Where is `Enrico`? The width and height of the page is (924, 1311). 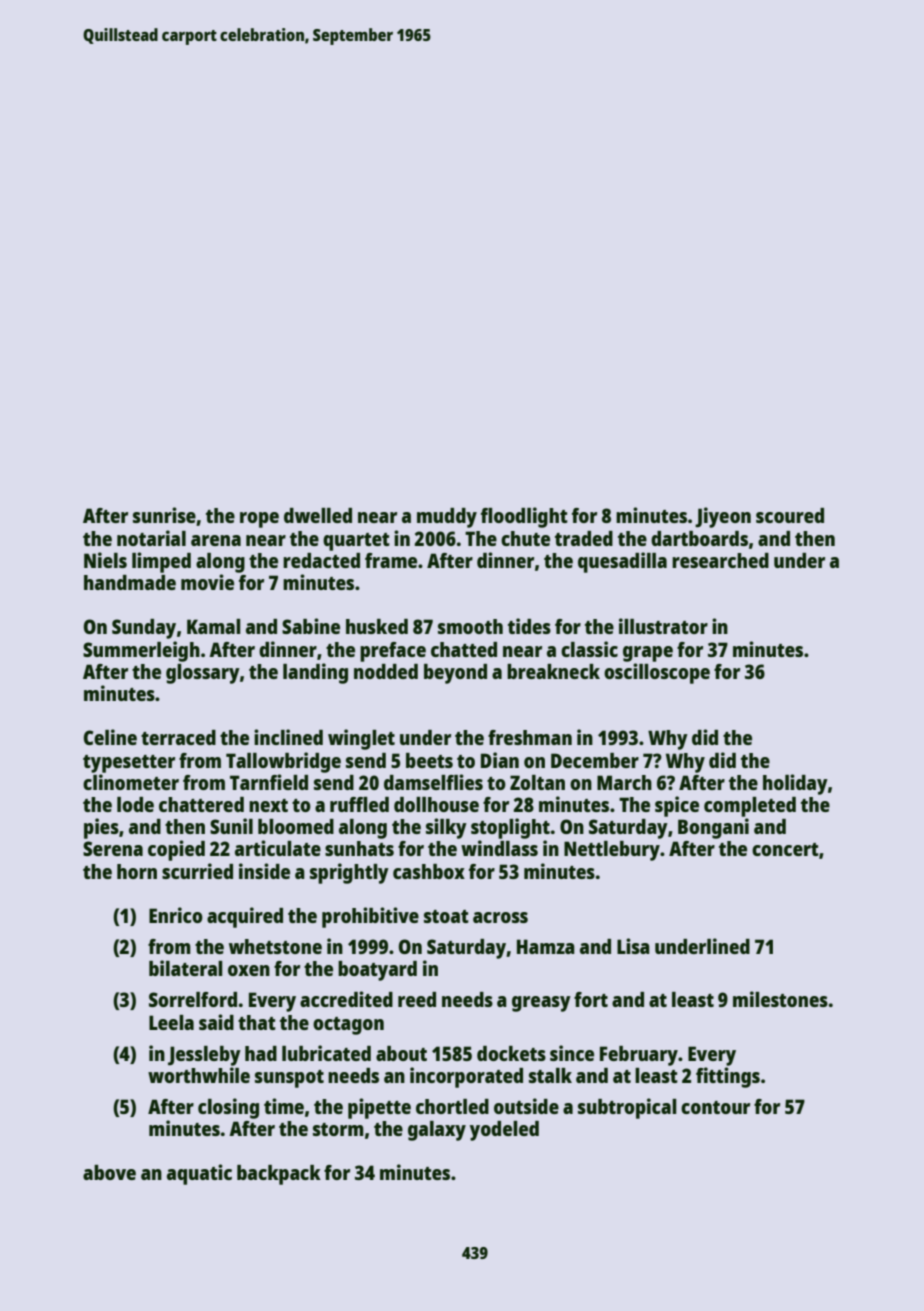
Enrico is located at coordinates (176, 915).
